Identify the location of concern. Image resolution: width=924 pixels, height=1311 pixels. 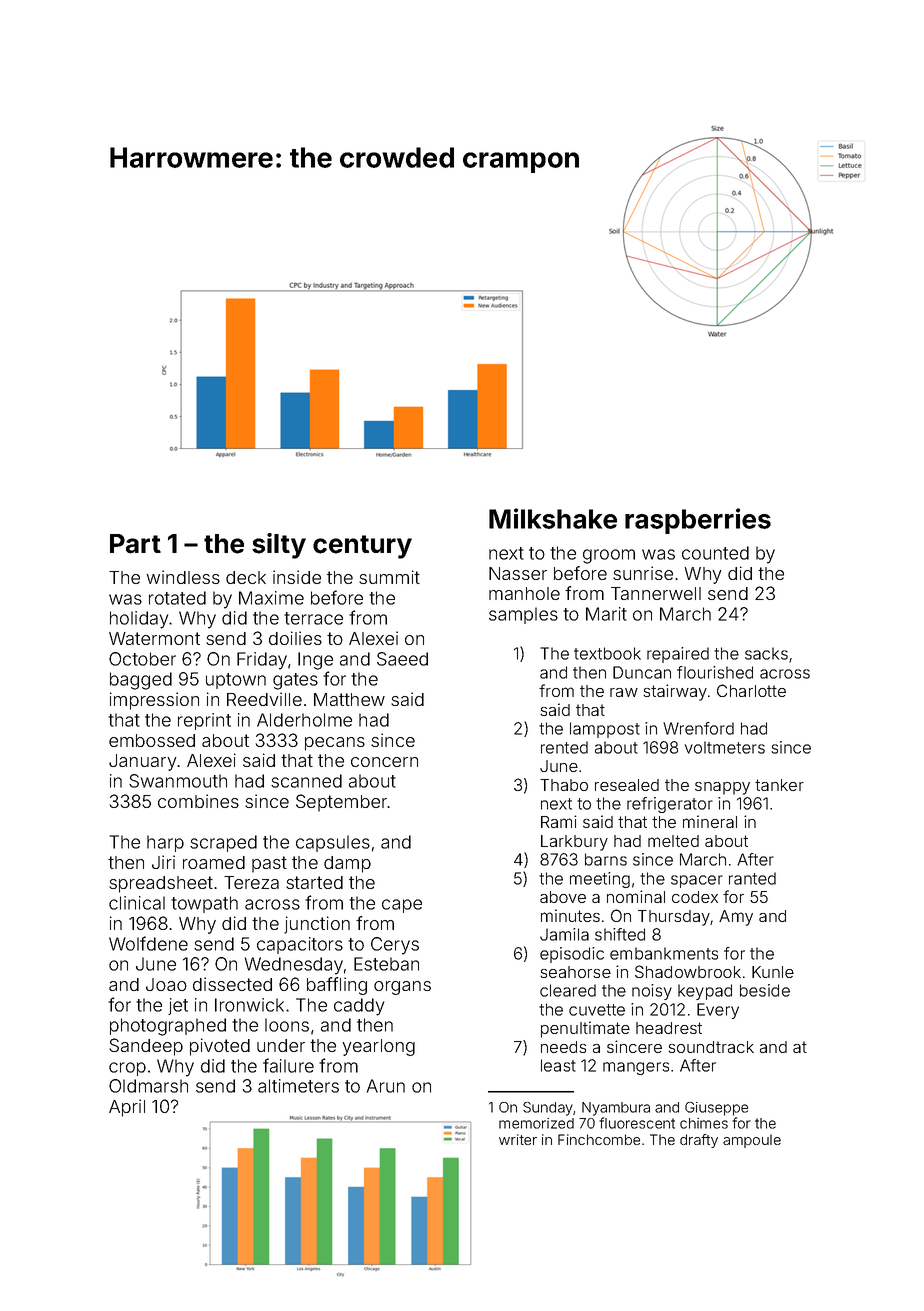
(384, 762).
